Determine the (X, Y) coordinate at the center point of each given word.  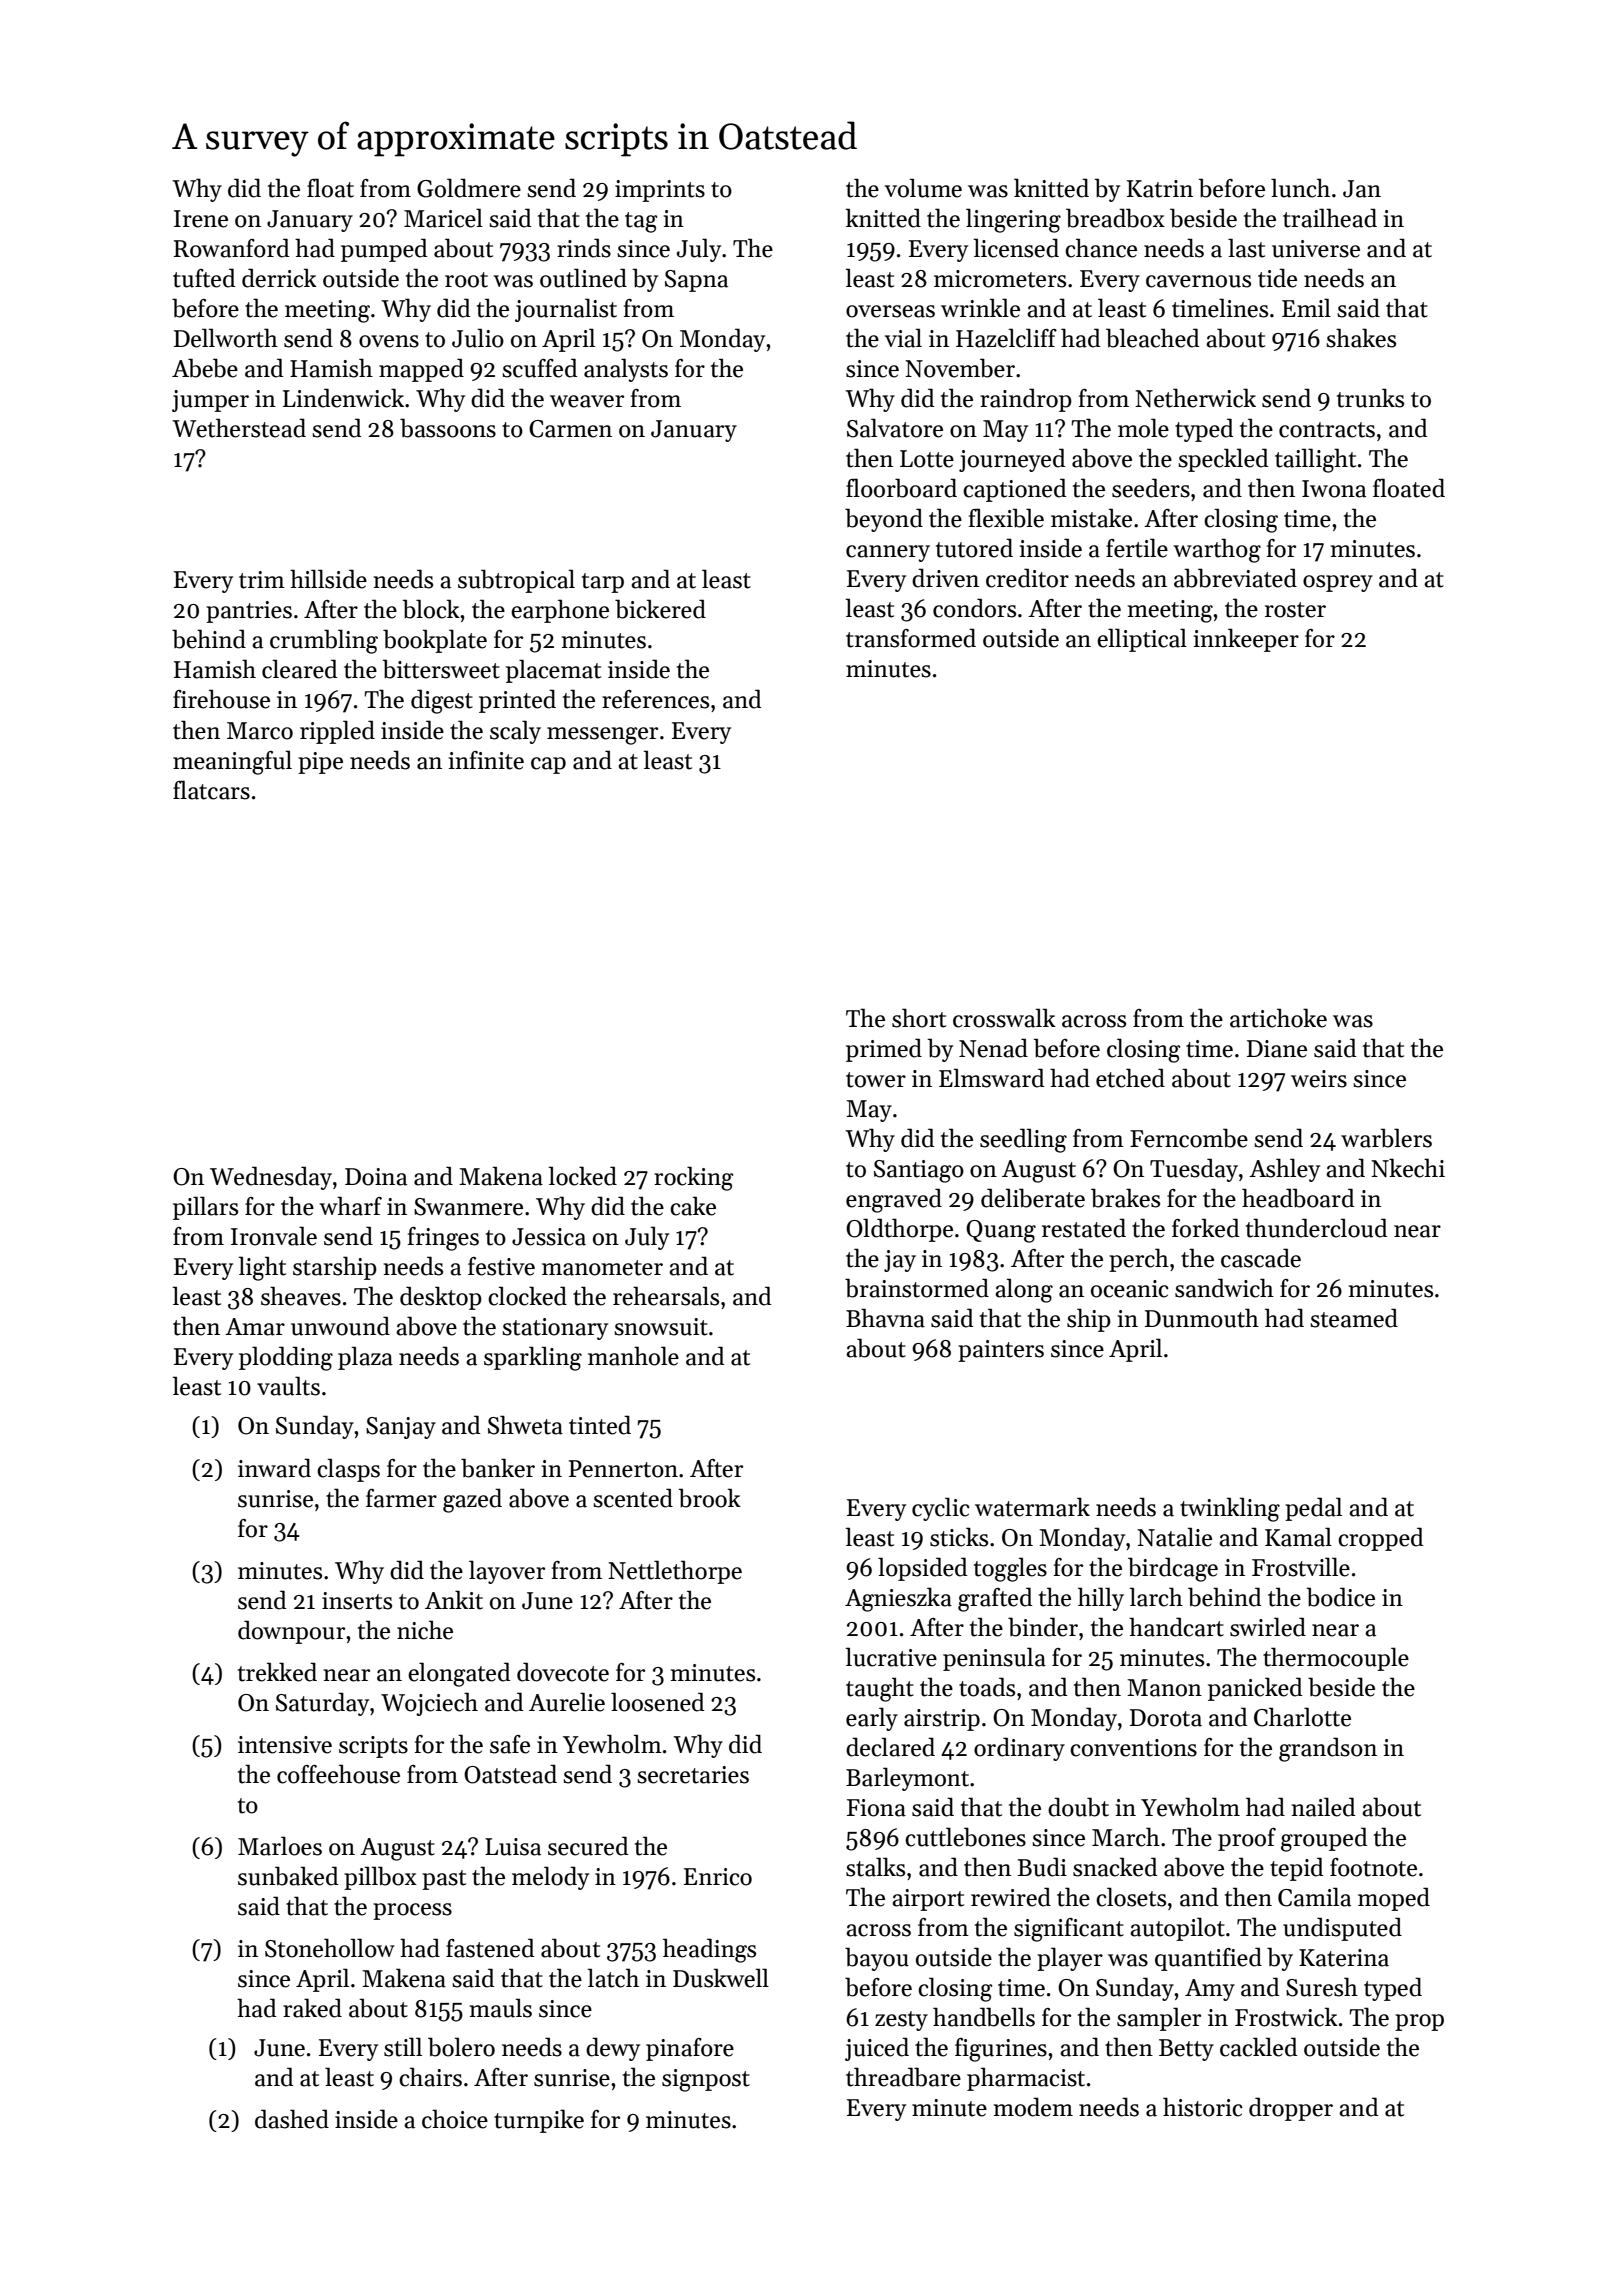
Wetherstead (239, 428)
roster (1295, 610)
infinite (486, 760)
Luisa (513, 1847)
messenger (602, 736)
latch (613, 1978)
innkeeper (1246, 640)
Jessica (549, 1237)
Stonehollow (330, 1948)
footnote (1373, 1867)
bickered (660, 609)
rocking (693, 1178)
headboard (1298, 1198)
